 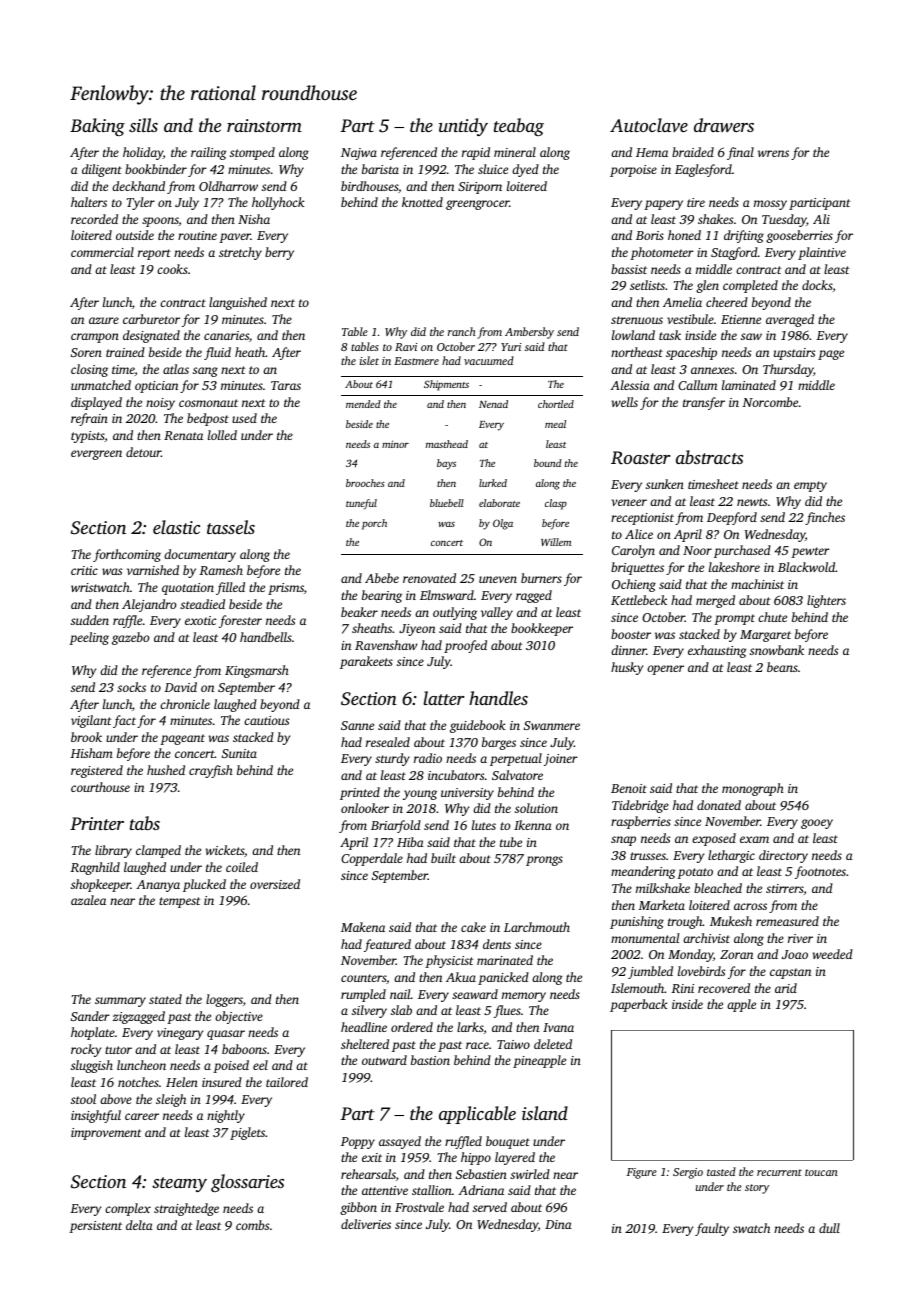 I want to click on docks, so click(x=817, y=285).
